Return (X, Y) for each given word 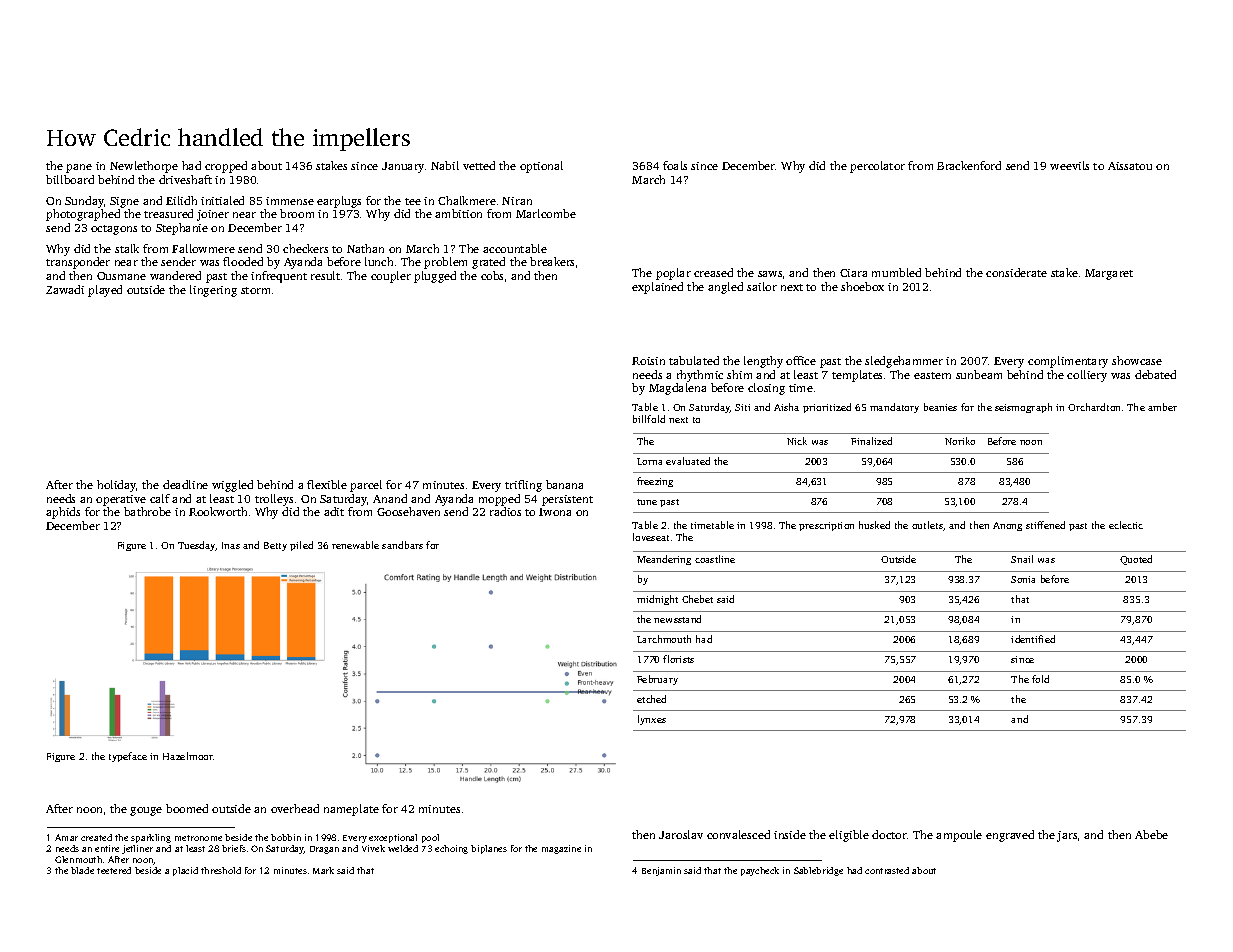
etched (651, 699)
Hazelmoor (188, 756)
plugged (435, 277)
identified (1033, 639)
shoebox (862, 286)
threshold (221, 870)
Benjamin (661, 871)
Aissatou (1130, 166)
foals (675, 165)
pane (79, 168)
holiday (117, 486)
